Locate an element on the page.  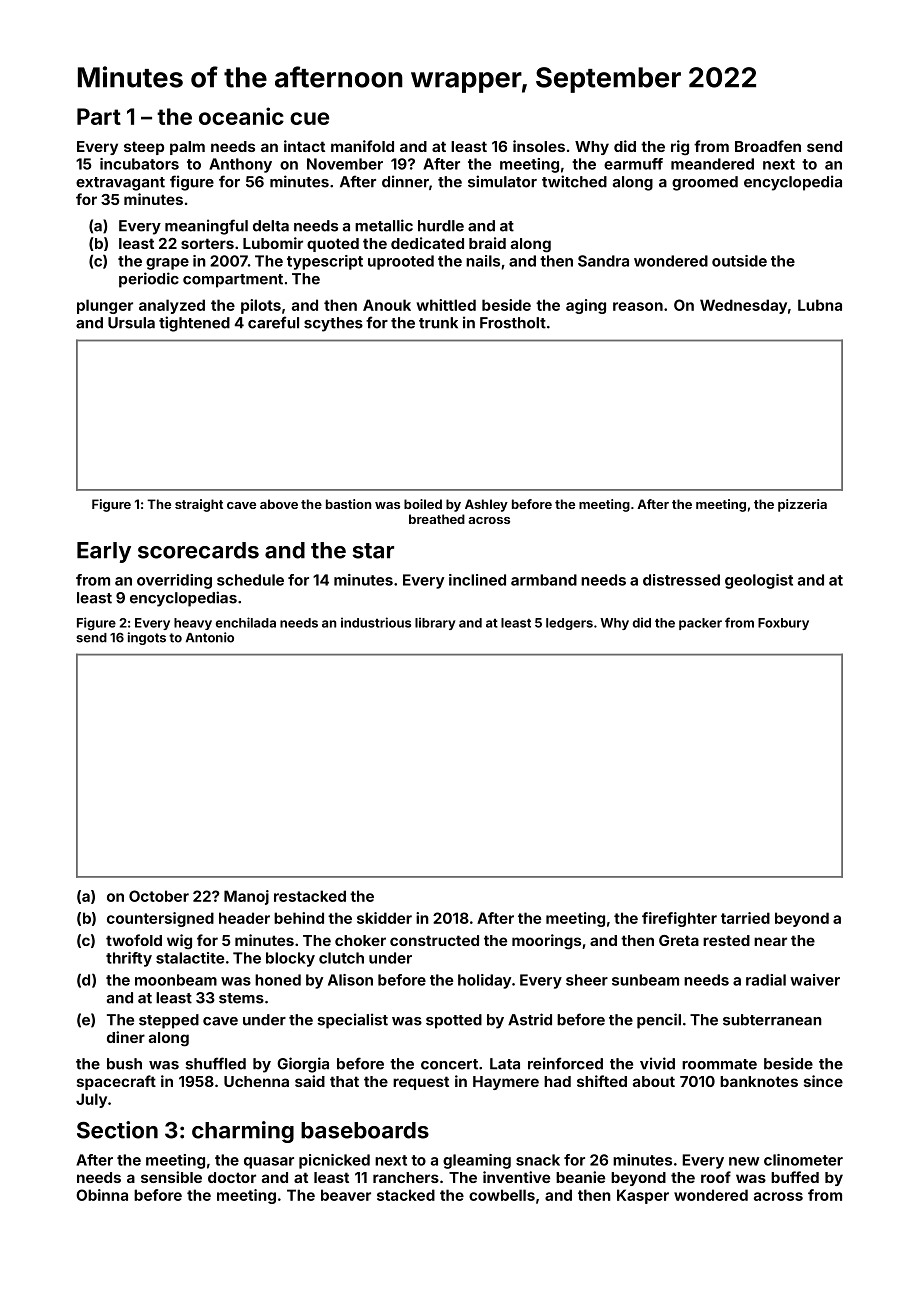
Kasper is located at coordinates (643, 1196).
